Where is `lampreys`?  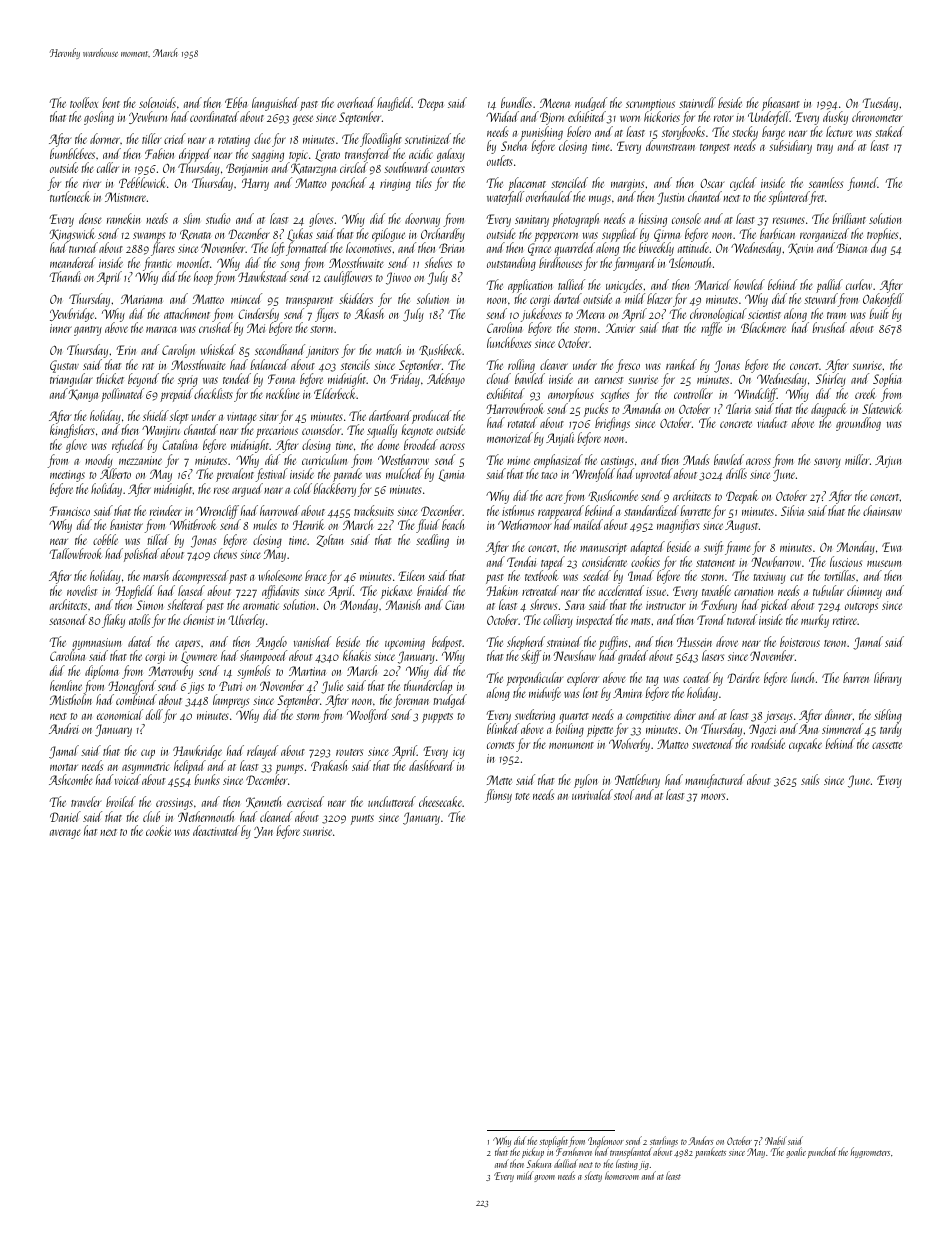 lampreys is located at coordinates (231, 701).
